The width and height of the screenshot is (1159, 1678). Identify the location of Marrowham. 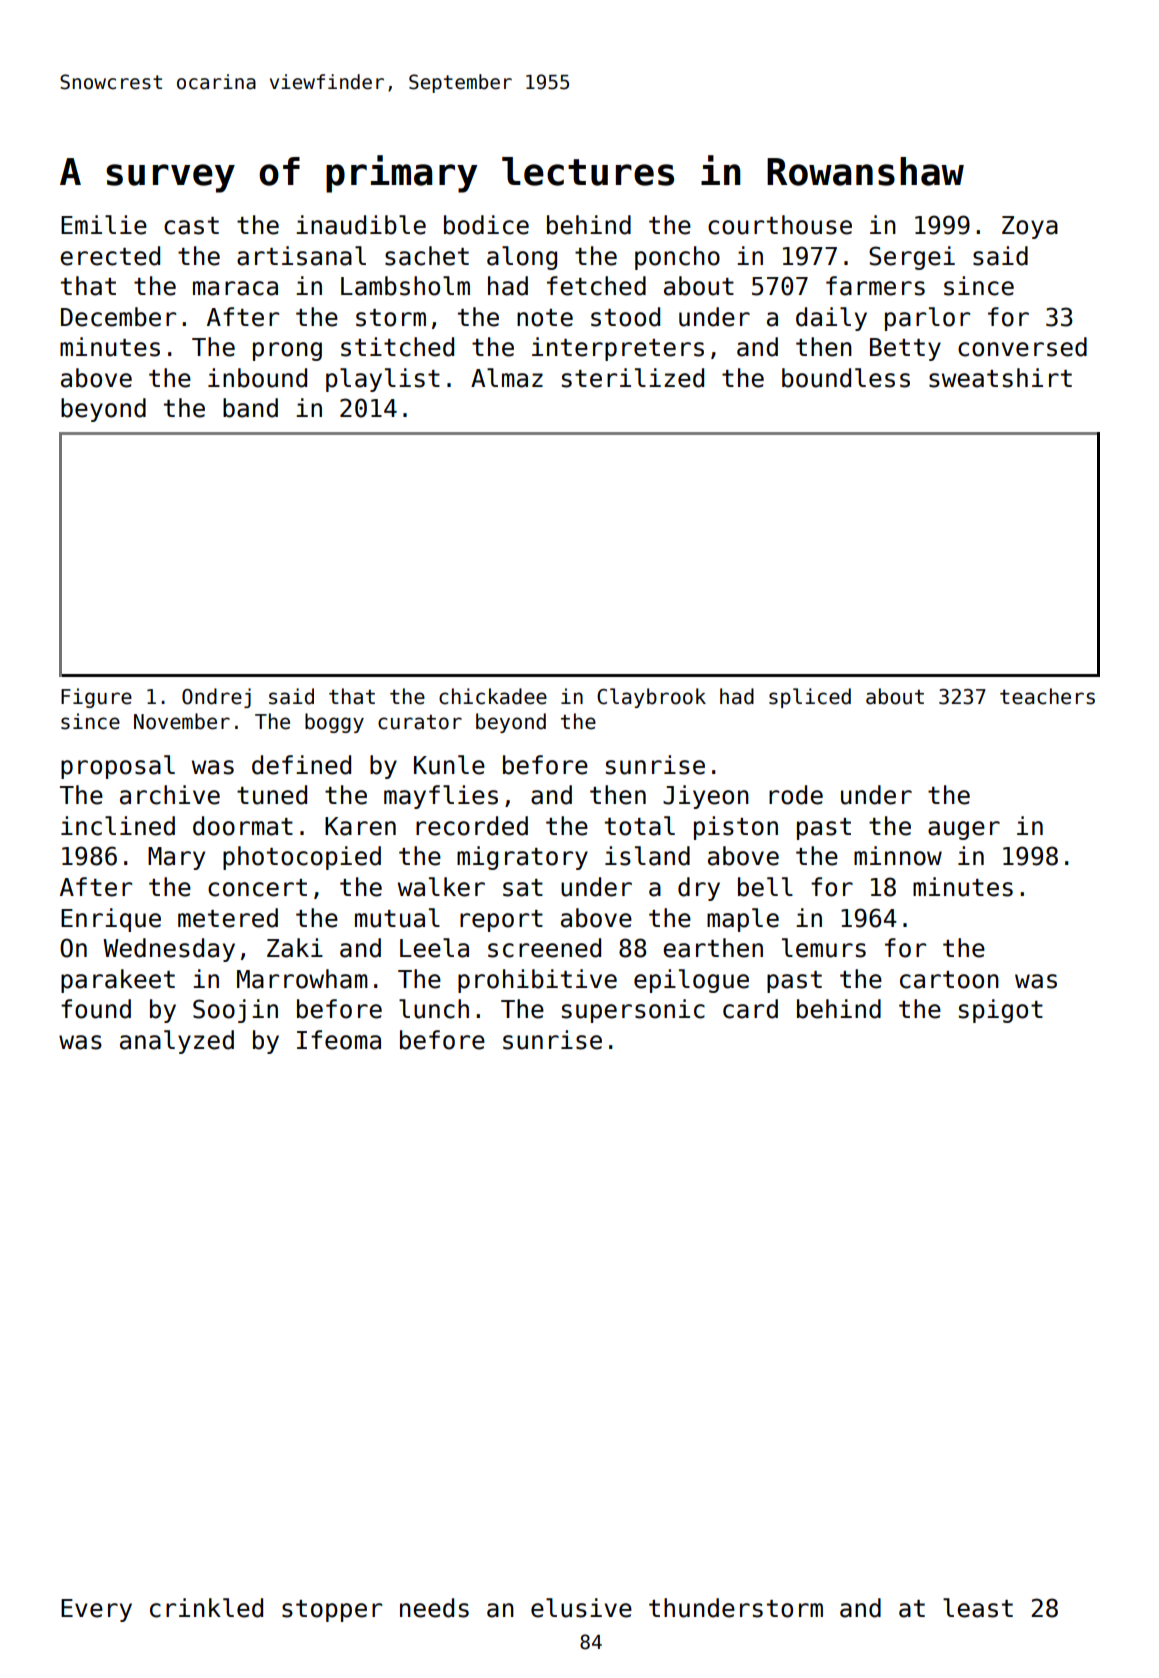
(302, 979).
